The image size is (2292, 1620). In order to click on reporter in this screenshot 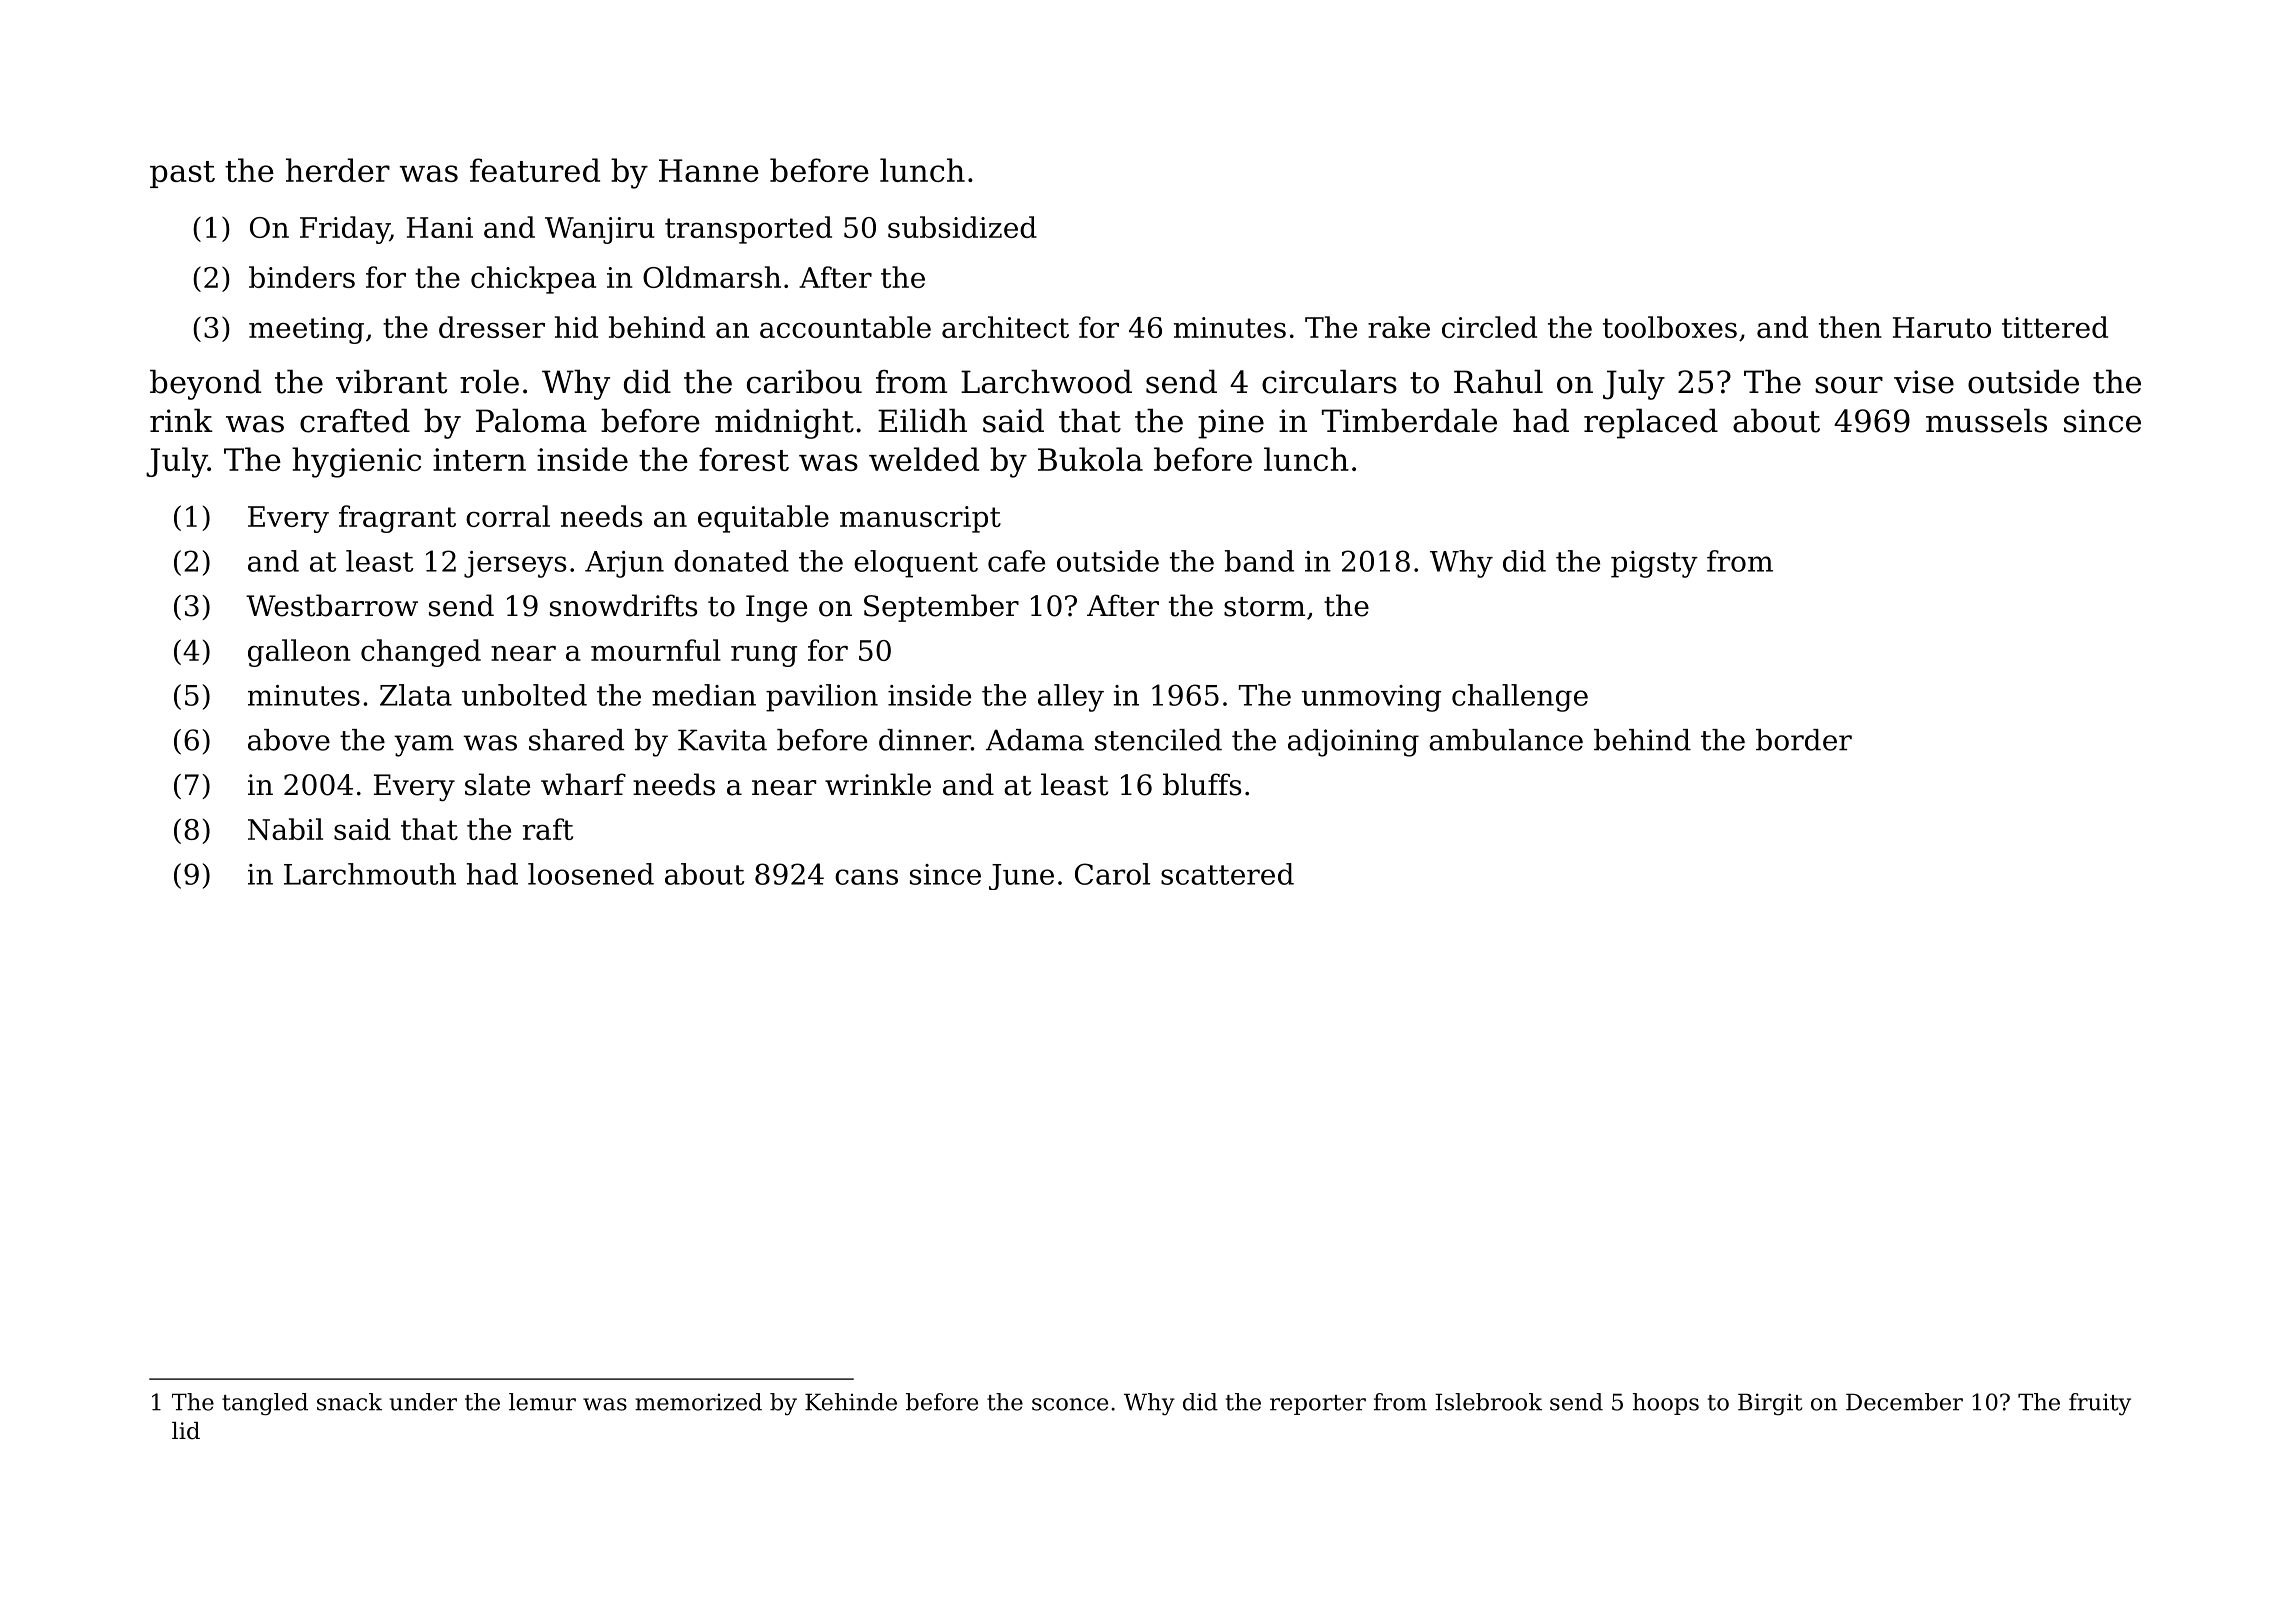, I will do `click(1318, 1405)`.
